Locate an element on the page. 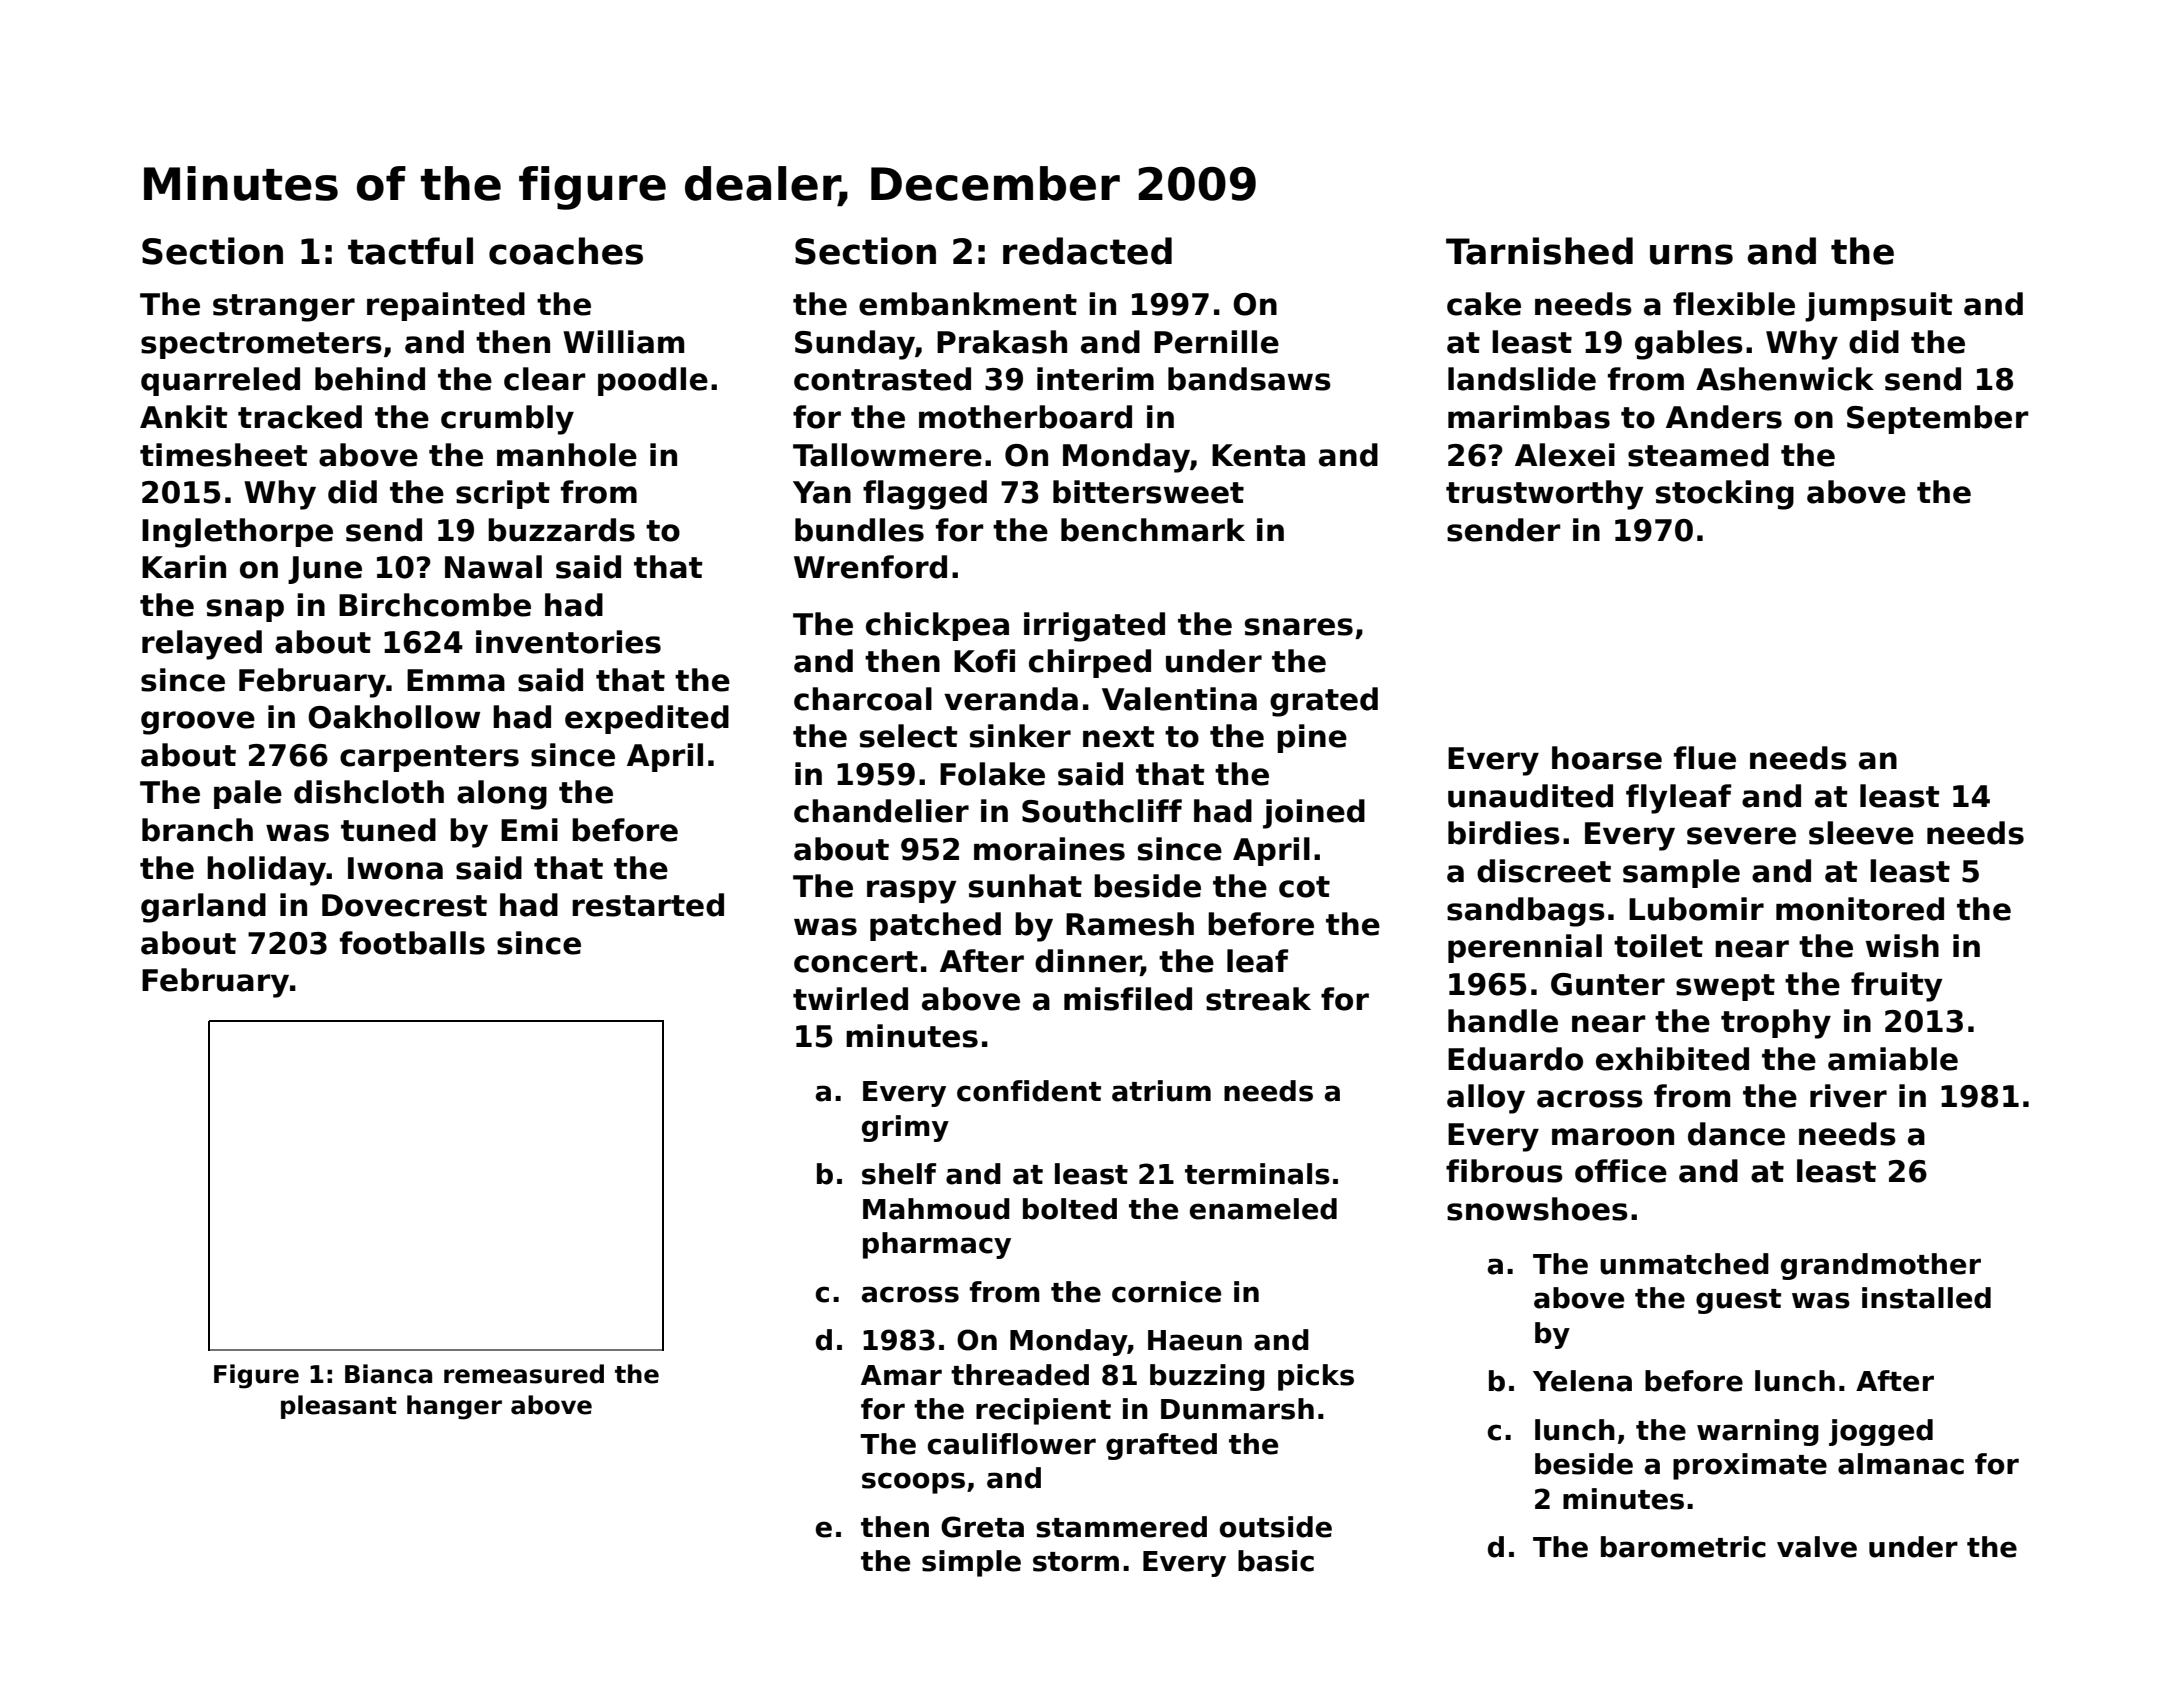  branch is located at coordinates (197, 830).
